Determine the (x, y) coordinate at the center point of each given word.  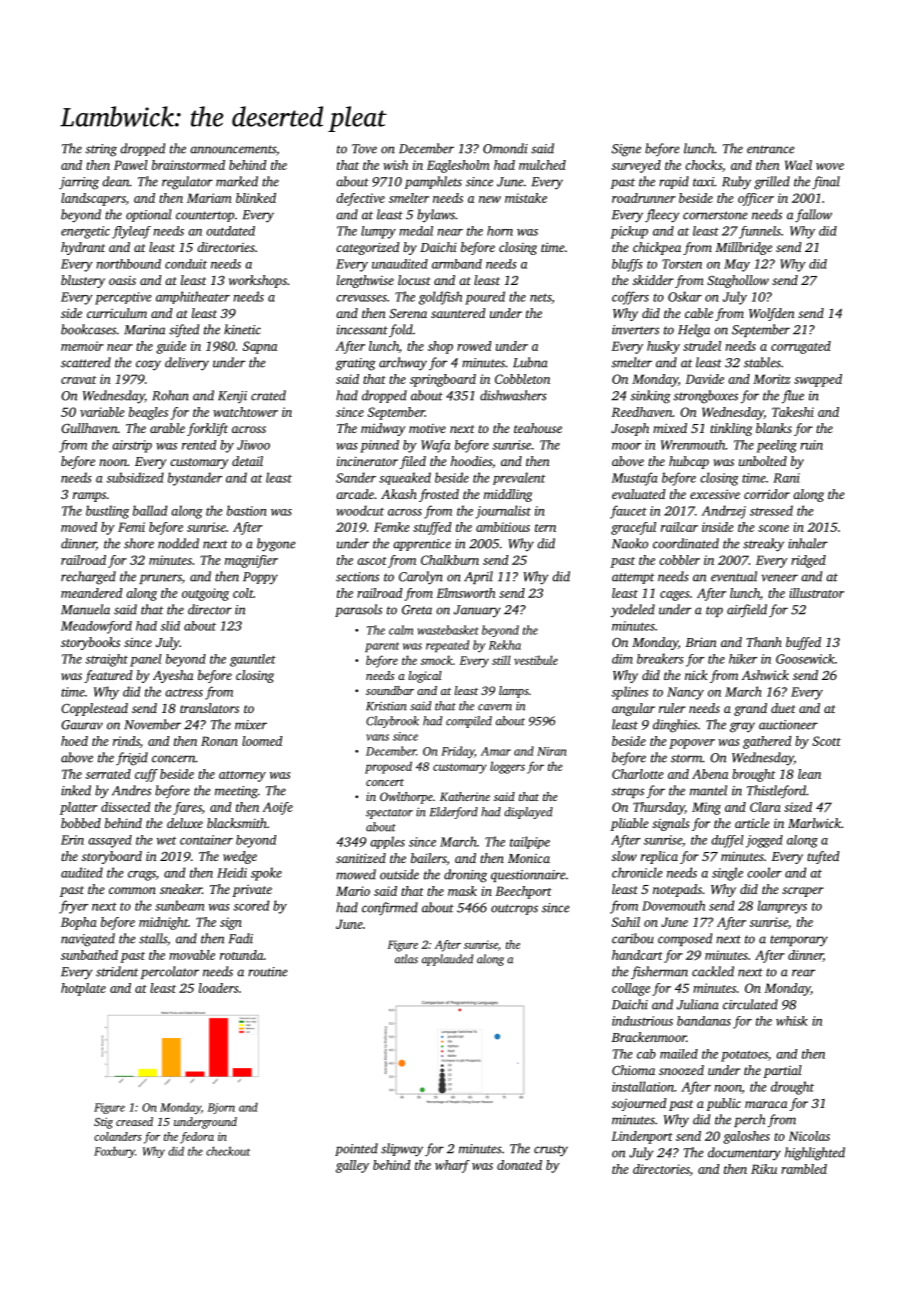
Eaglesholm (458, 166)
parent (382, 647)
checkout (228, 1151)
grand (750, 709)
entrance (770, 149)
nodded (178, 543)
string (101, 150)
